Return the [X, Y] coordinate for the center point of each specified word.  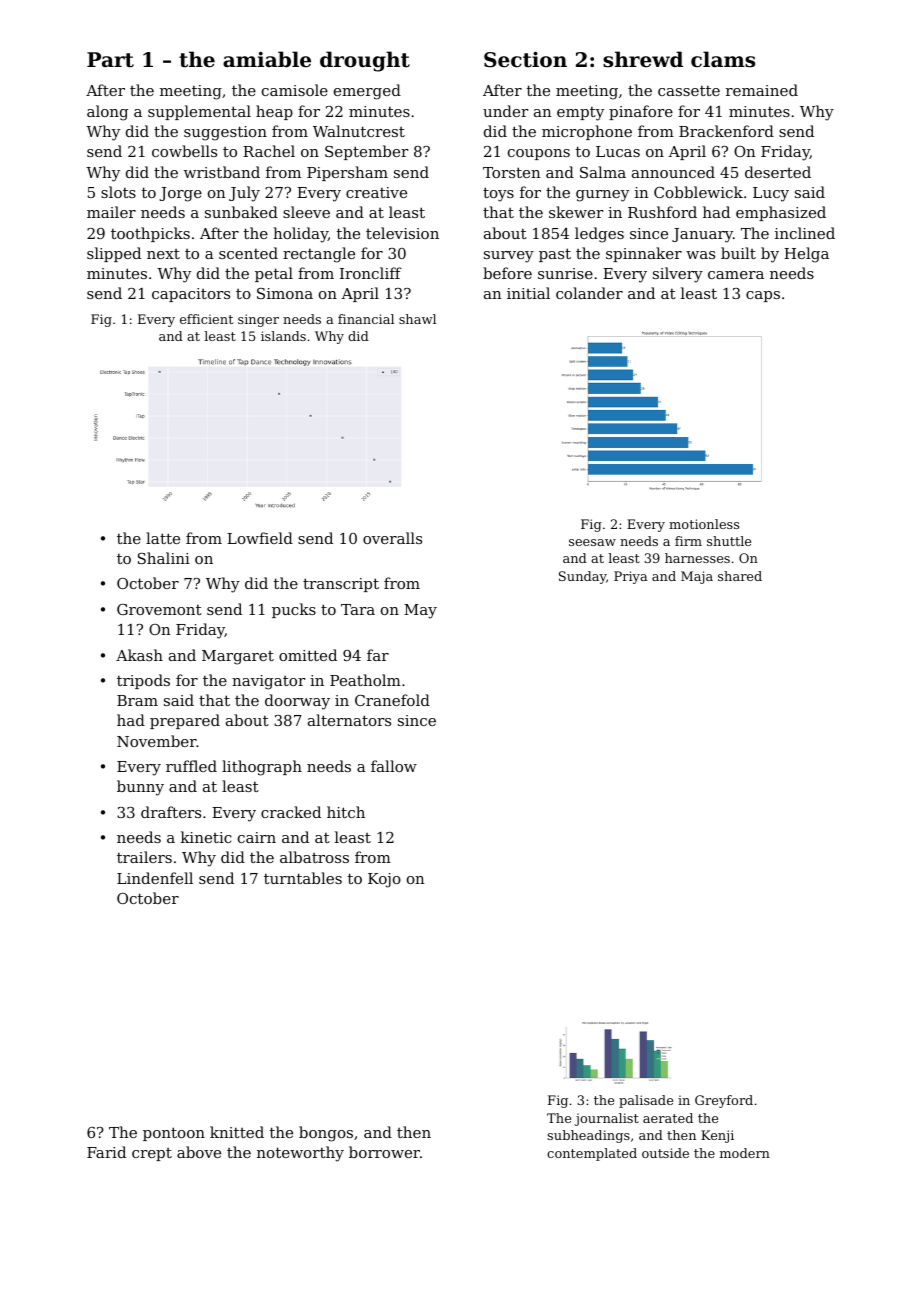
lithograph [262, 768]
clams [723, 59]
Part [110, 60]
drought [365, 61]
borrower [384, 1152]
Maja [697, 577]
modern [745, 1153]
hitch [346, 812]
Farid [106, 1152]
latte [163, 538]
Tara [358, 609]
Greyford [724, 1101]
